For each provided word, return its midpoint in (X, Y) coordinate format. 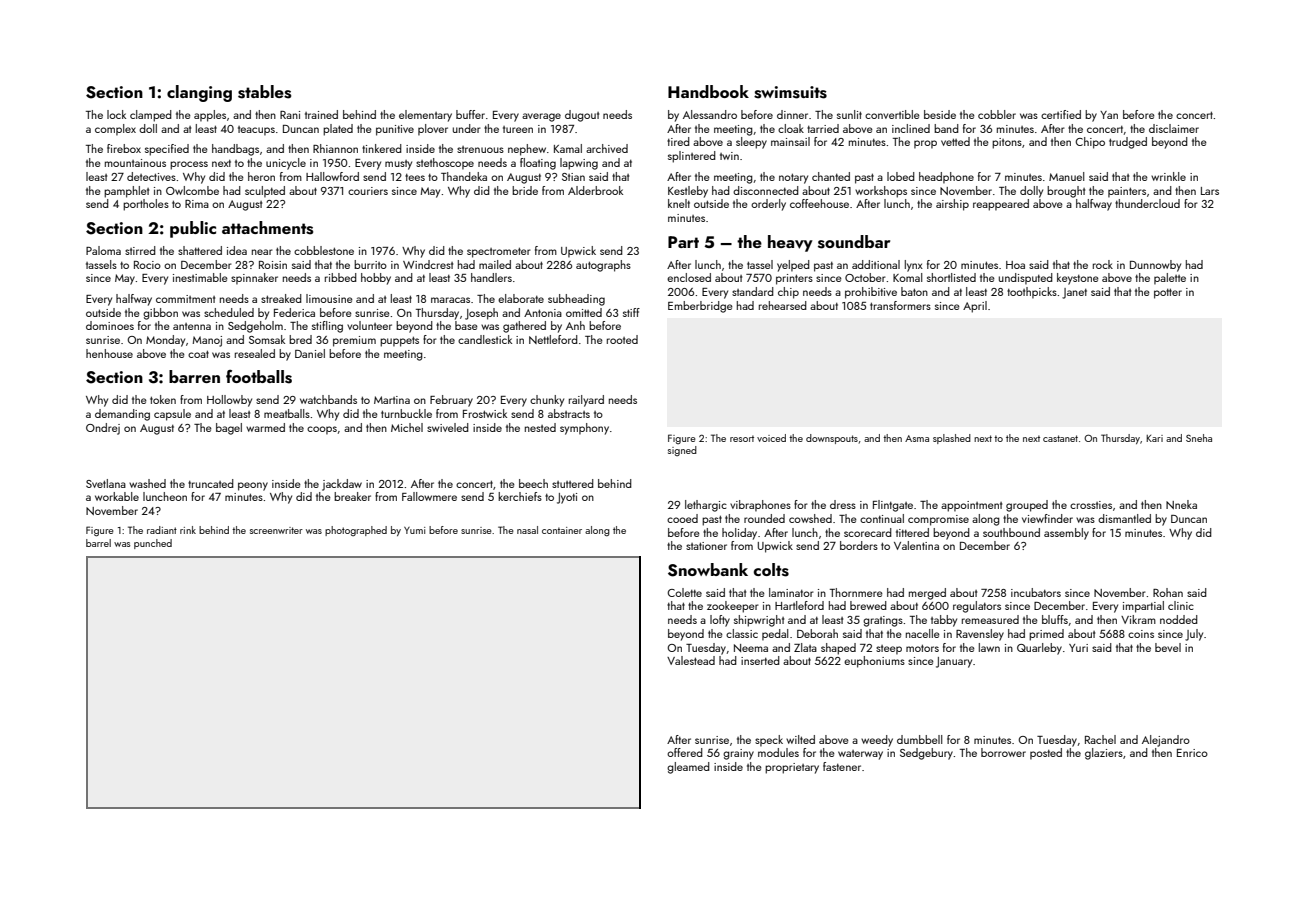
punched (153, 544)
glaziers (1104, 754)
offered (685, 752)
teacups (256, 131)
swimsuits (790, 92)
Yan (1109, 115)
